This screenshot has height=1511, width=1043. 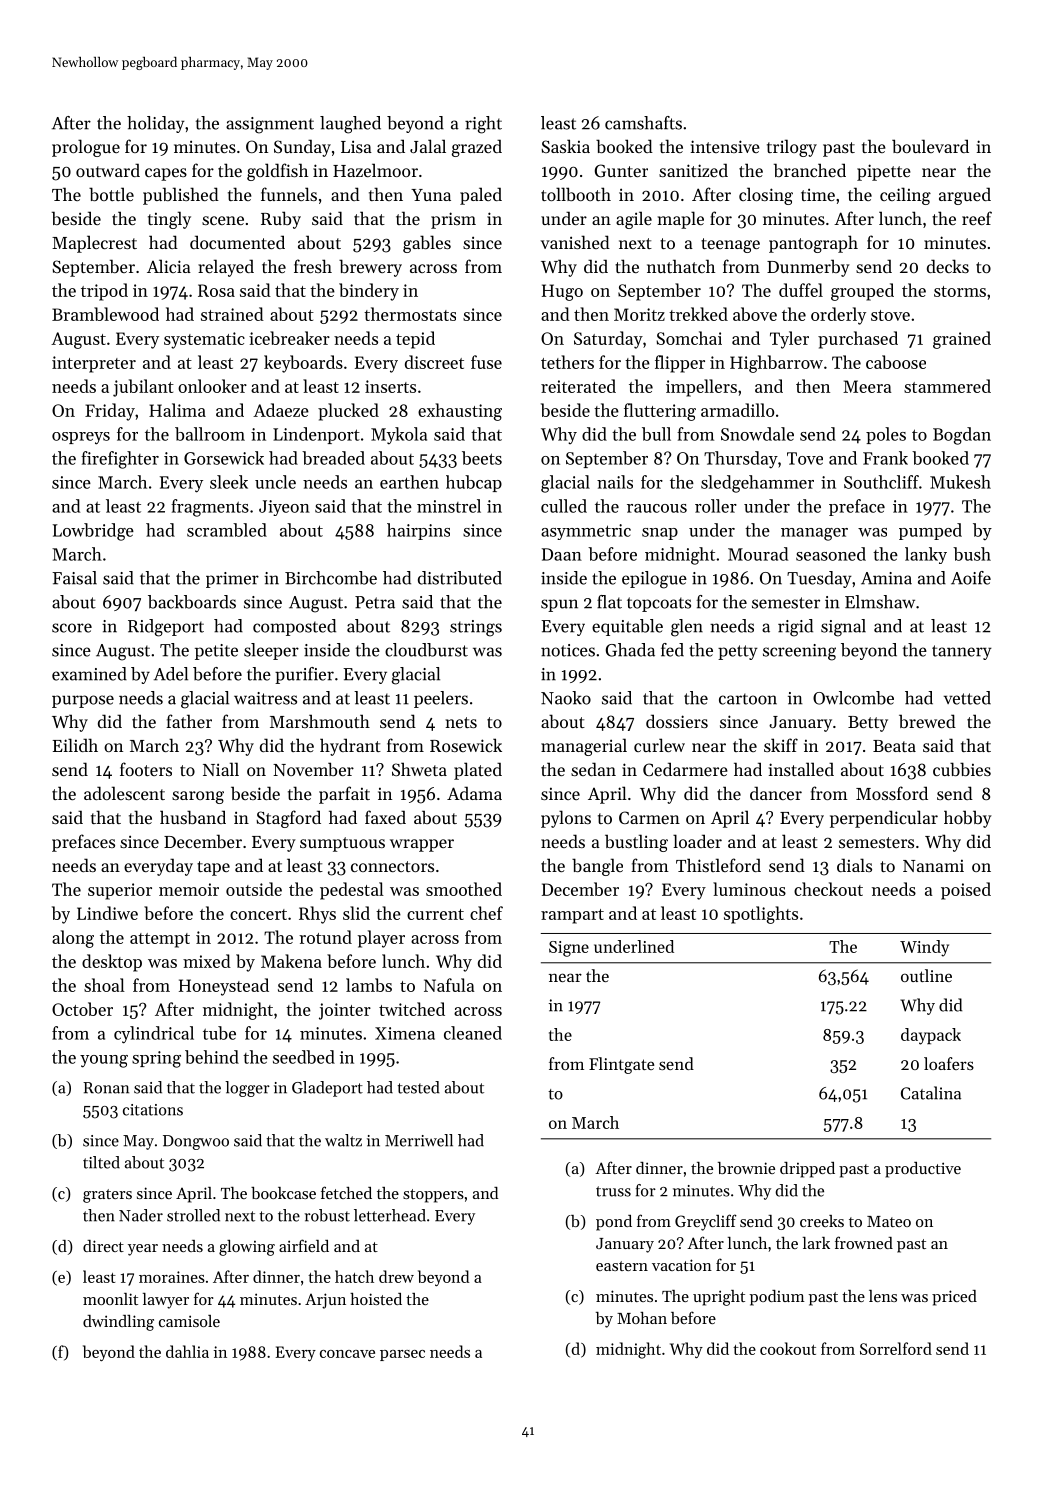 I want to click on bookcase, so click(x=283, y=1193).
